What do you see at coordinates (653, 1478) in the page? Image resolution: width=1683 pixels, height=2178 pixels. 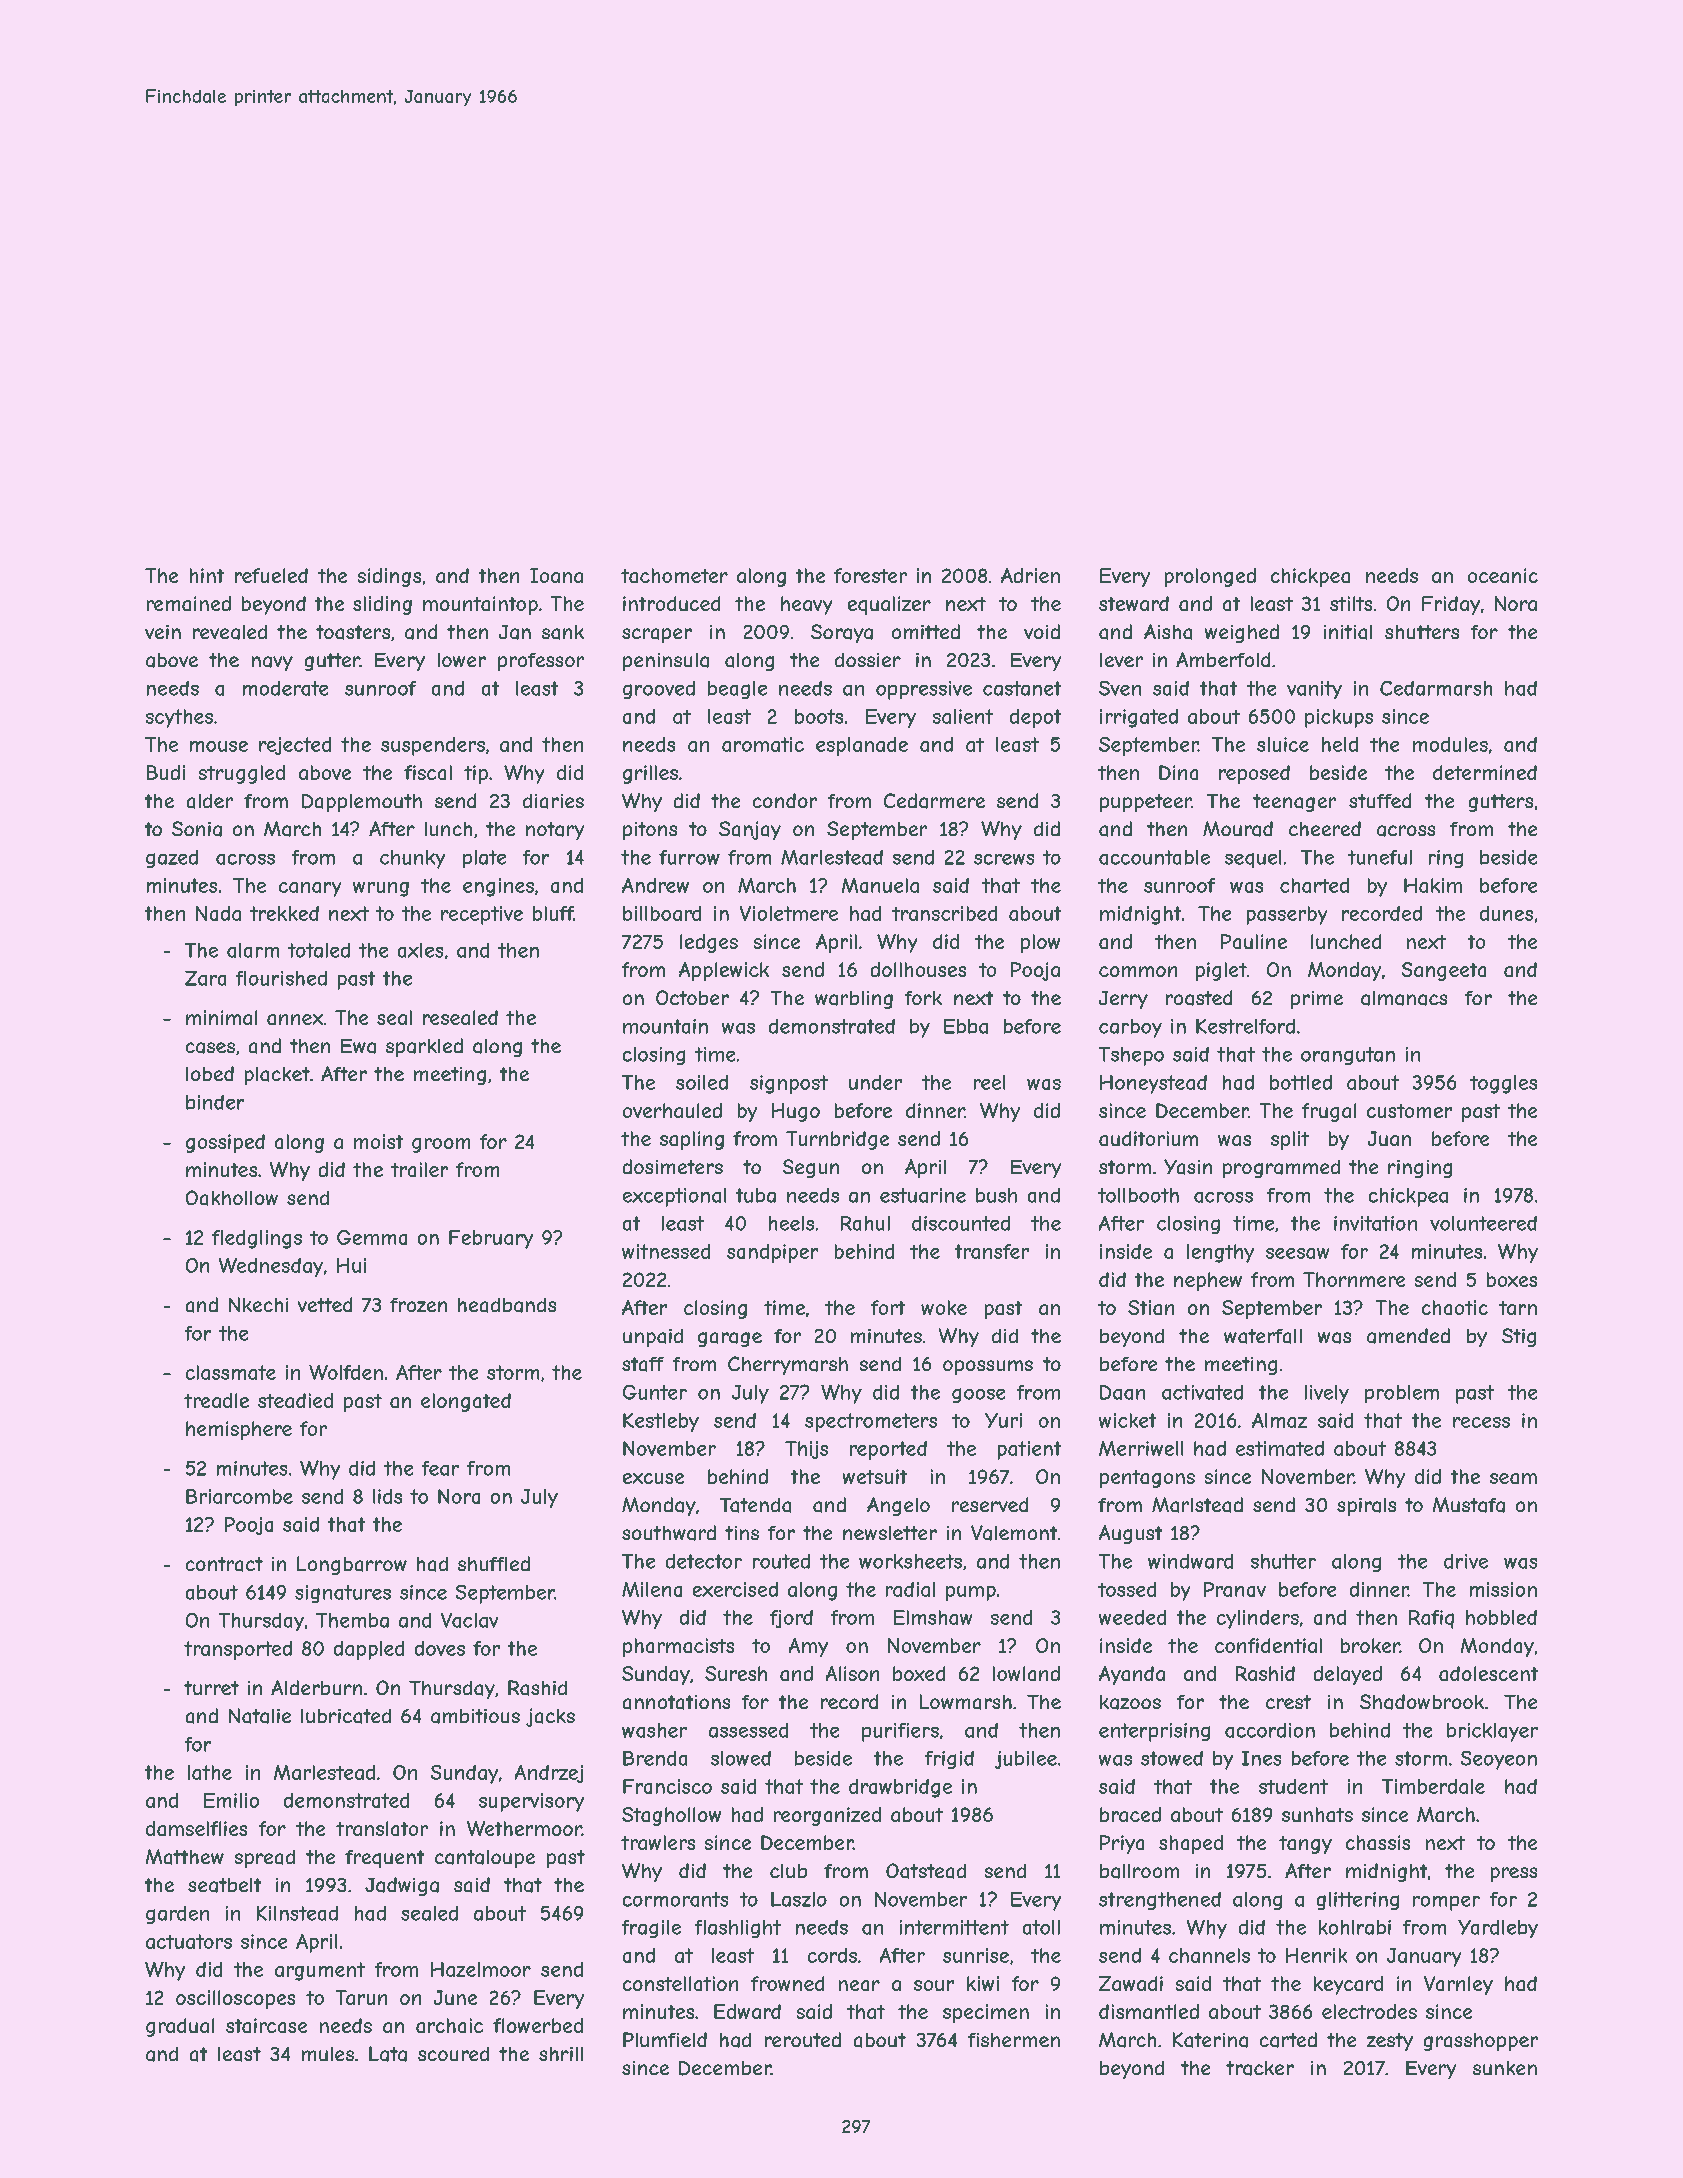 I see `excuse` at bounding box center [653, 1478].
